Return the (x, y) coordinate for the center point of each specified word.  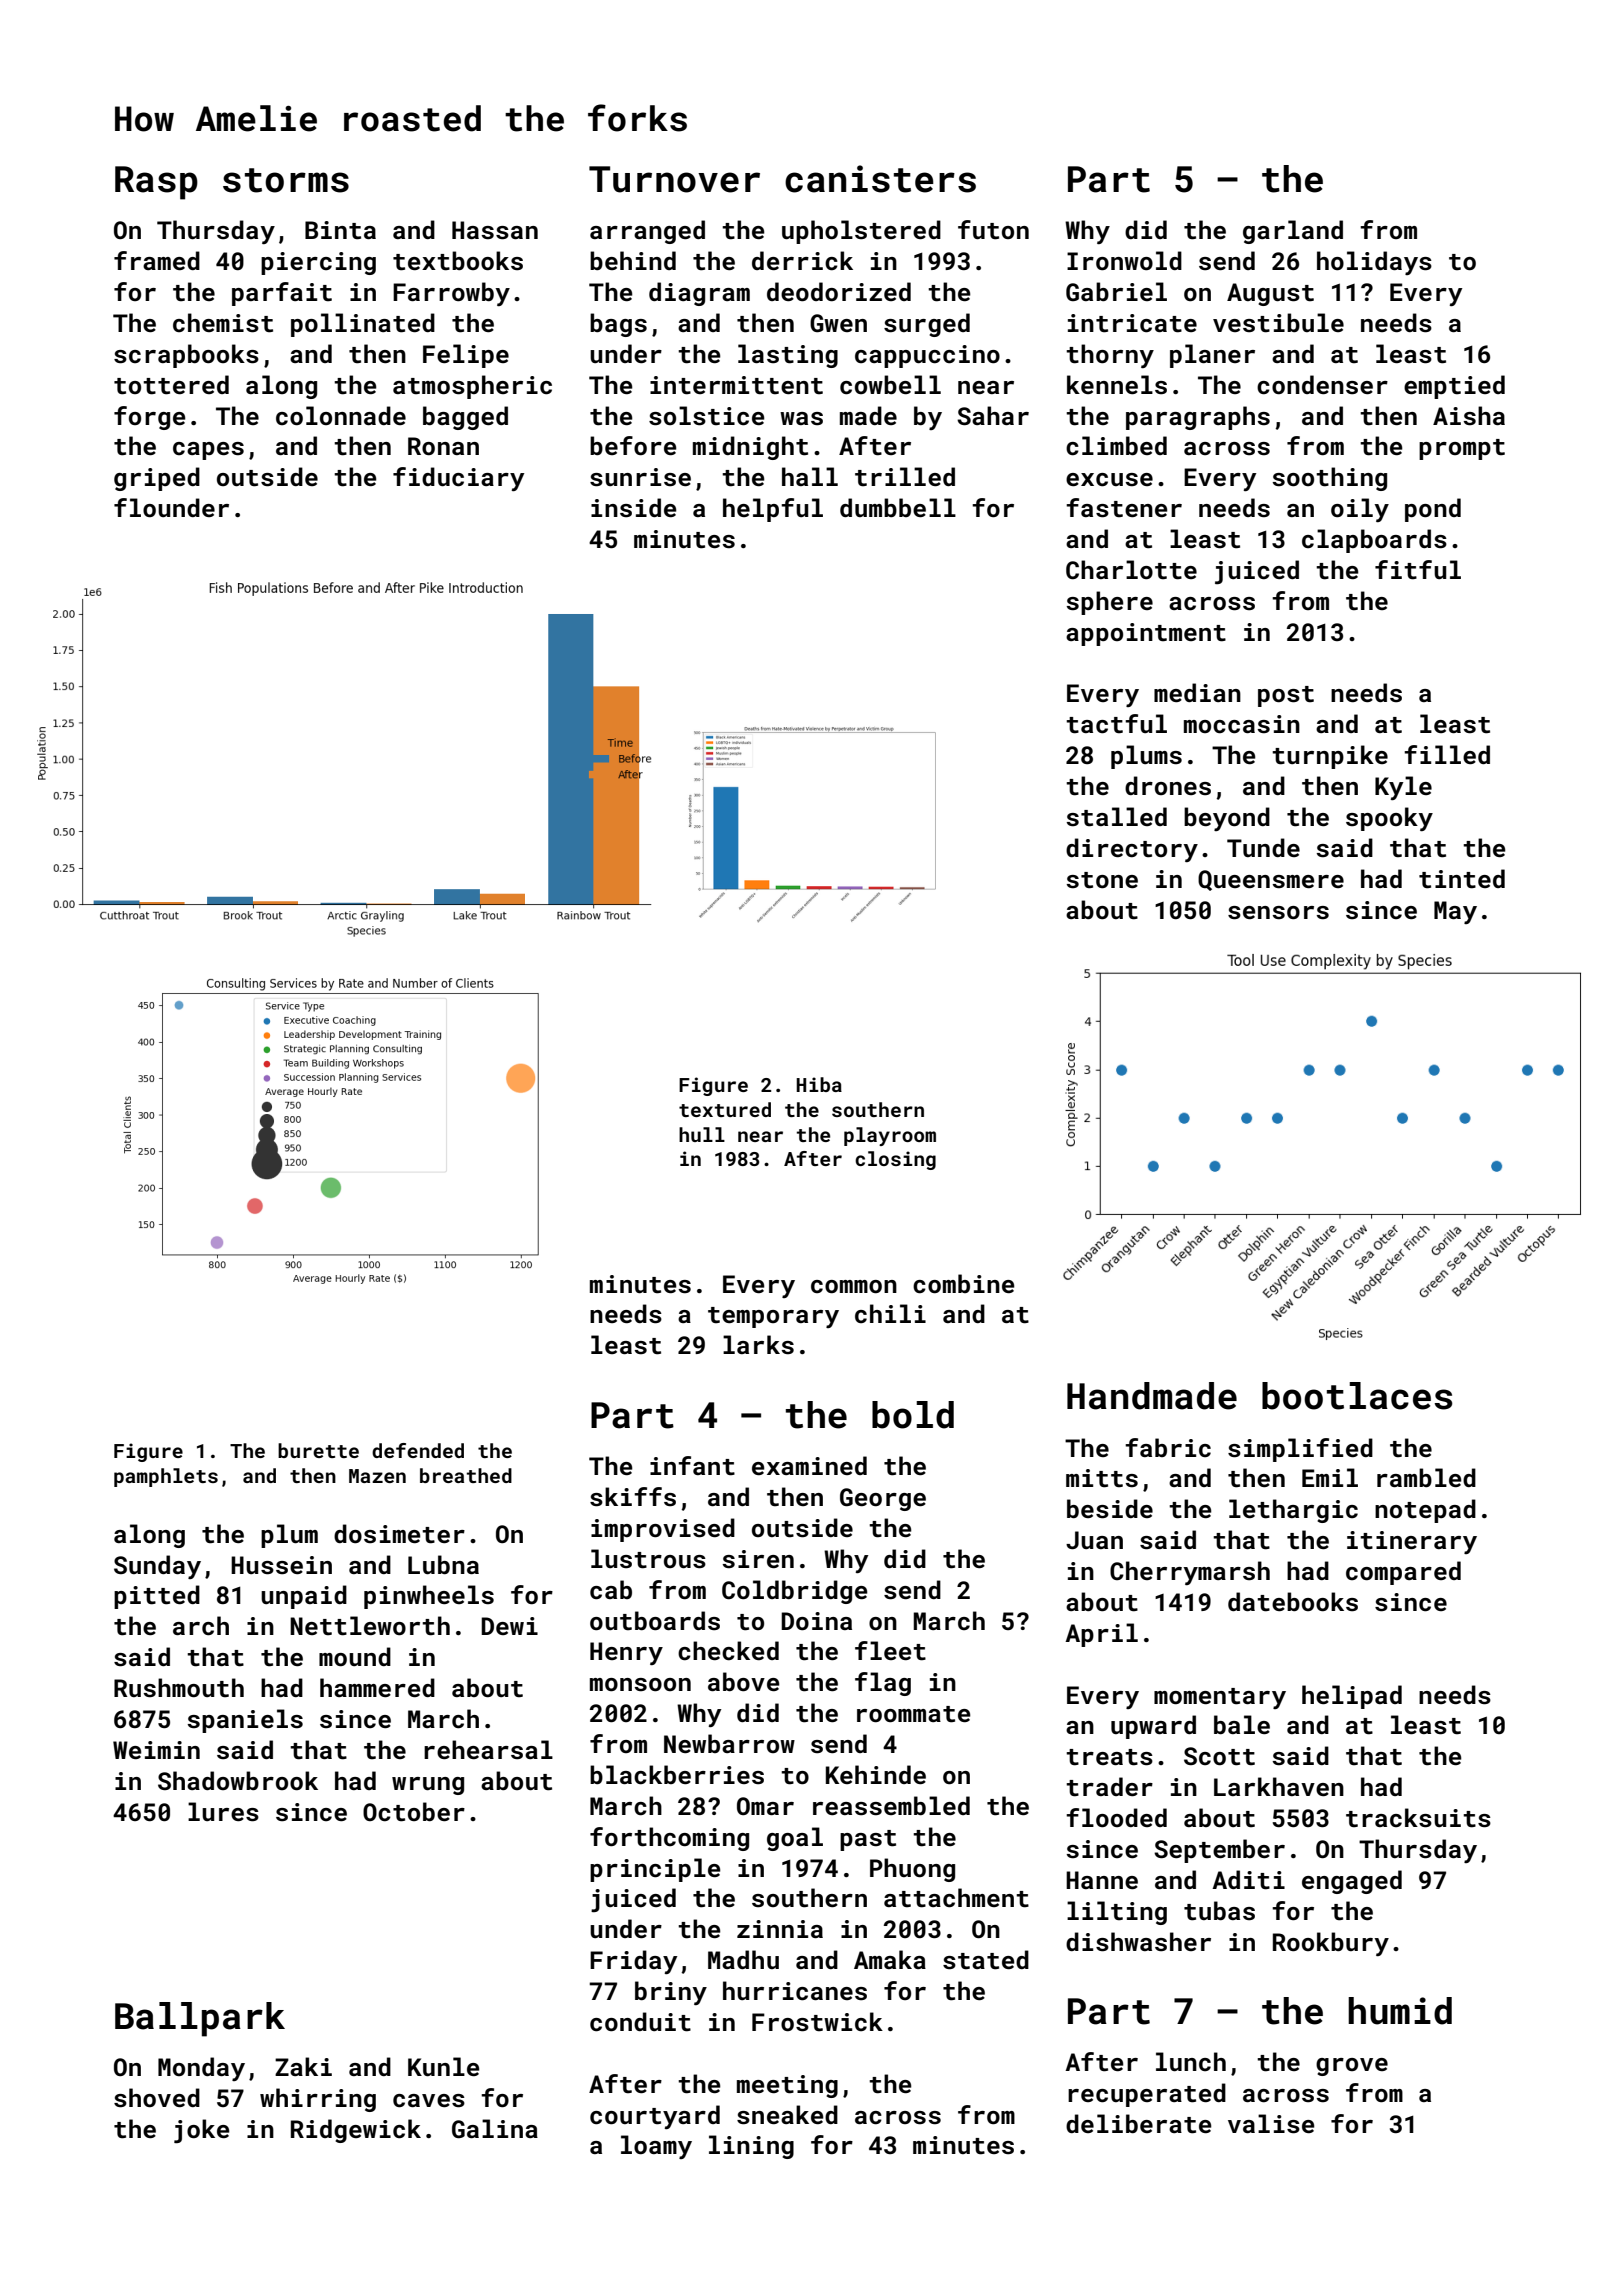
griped (157, 479)
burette (318, 1450)
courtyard (655, 2117)
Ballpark (200, 2019)
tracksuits (1418, 1818)
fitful (1418, 570)
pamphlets (166, 1477)
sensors (1278, 913)
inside (634, 508)
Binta (340, 230)
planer (1212, 356)
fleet (890, 1651)
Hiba (819, 1084)
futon (993, 230)
